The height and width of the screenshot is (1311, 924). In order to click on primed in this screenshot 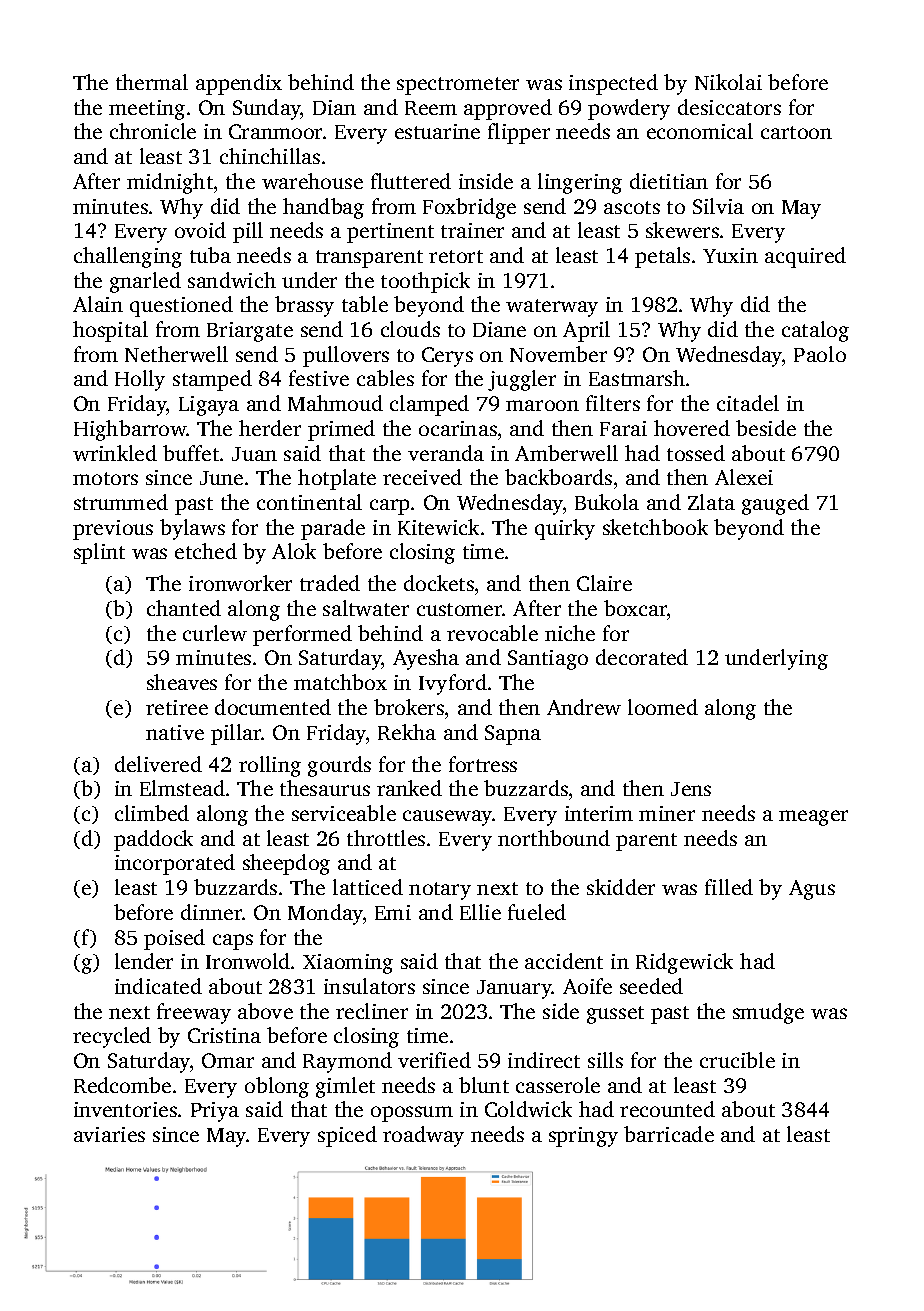, I will do `click(341, 430)`.
